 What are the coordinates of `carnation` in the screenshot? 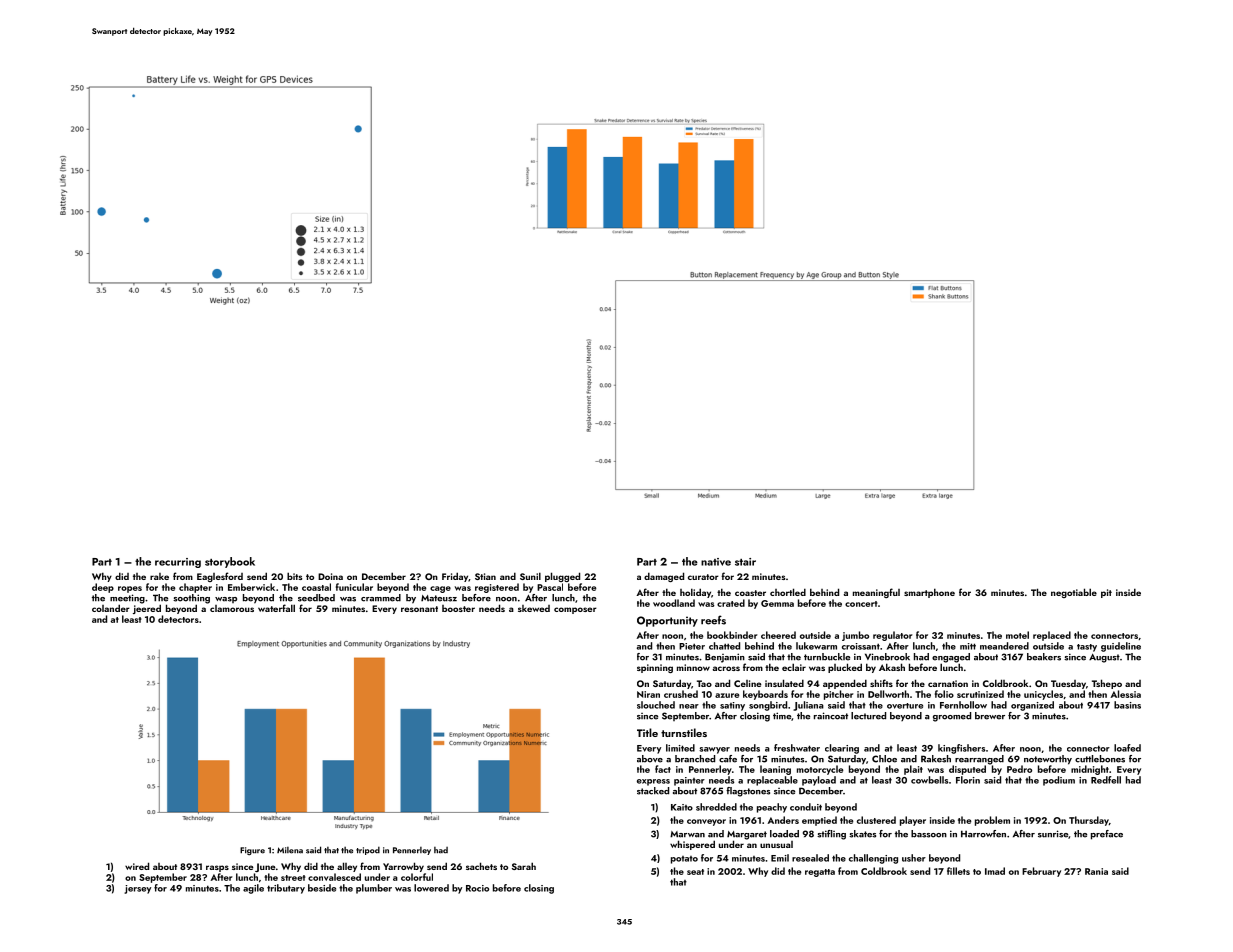 It's located at (948, 683).
